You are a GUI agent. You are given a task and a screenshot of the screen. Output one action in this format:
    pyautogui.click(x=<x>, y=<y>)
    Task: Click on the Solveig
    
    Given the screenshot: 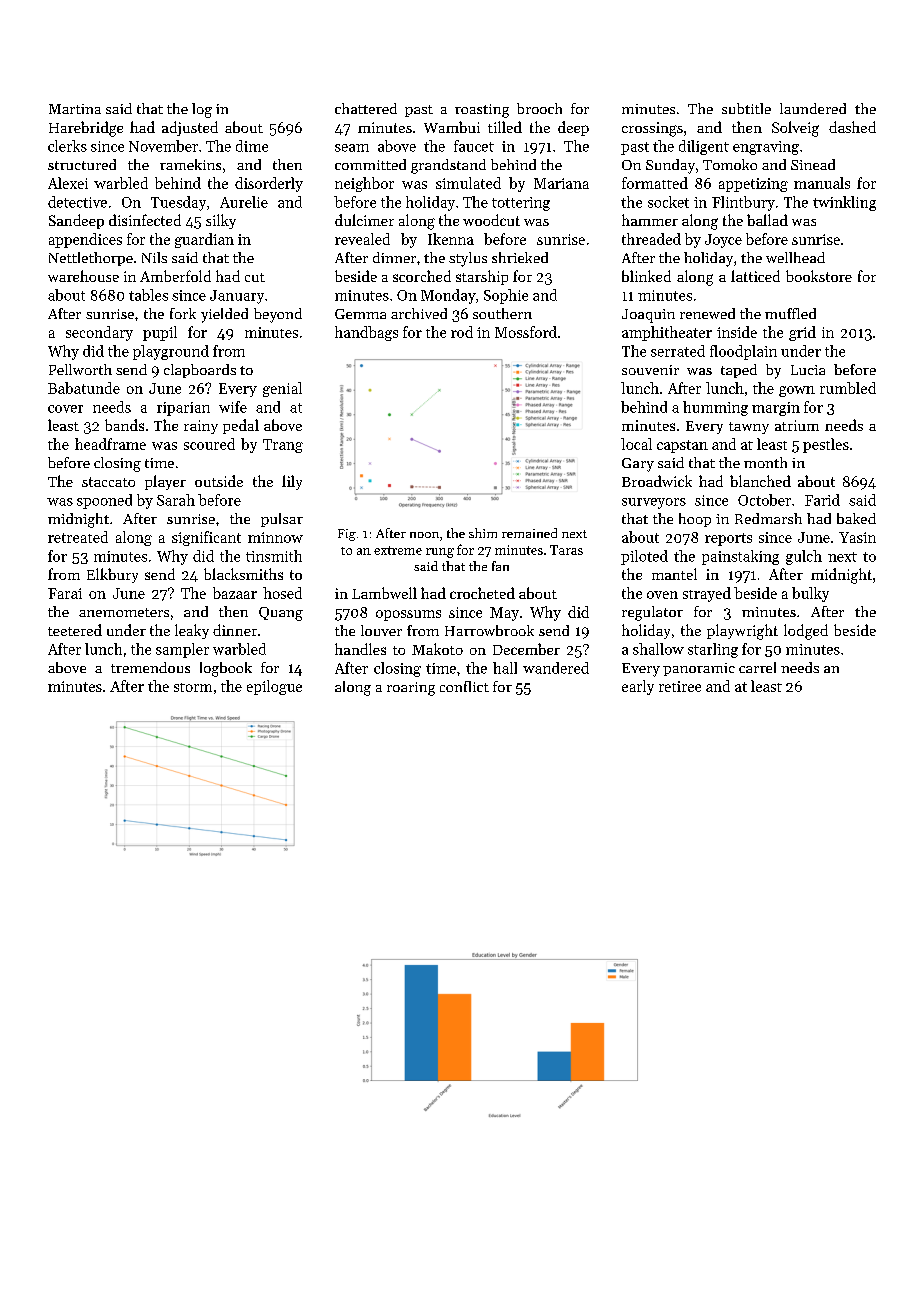 What is the action you would take?
    pyautogui.click(x=795, y=129)
